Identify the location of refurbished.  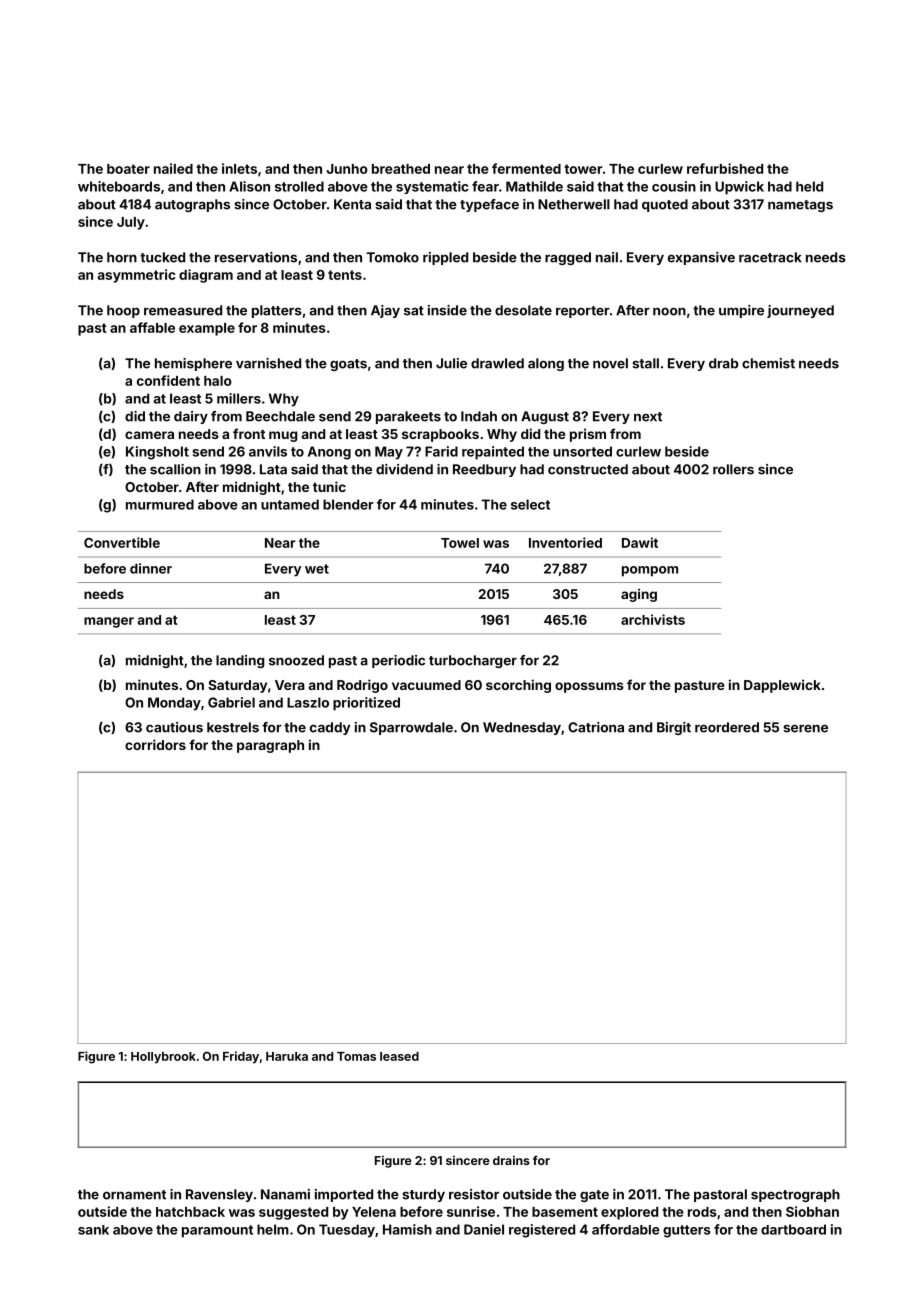
(725, 168).
